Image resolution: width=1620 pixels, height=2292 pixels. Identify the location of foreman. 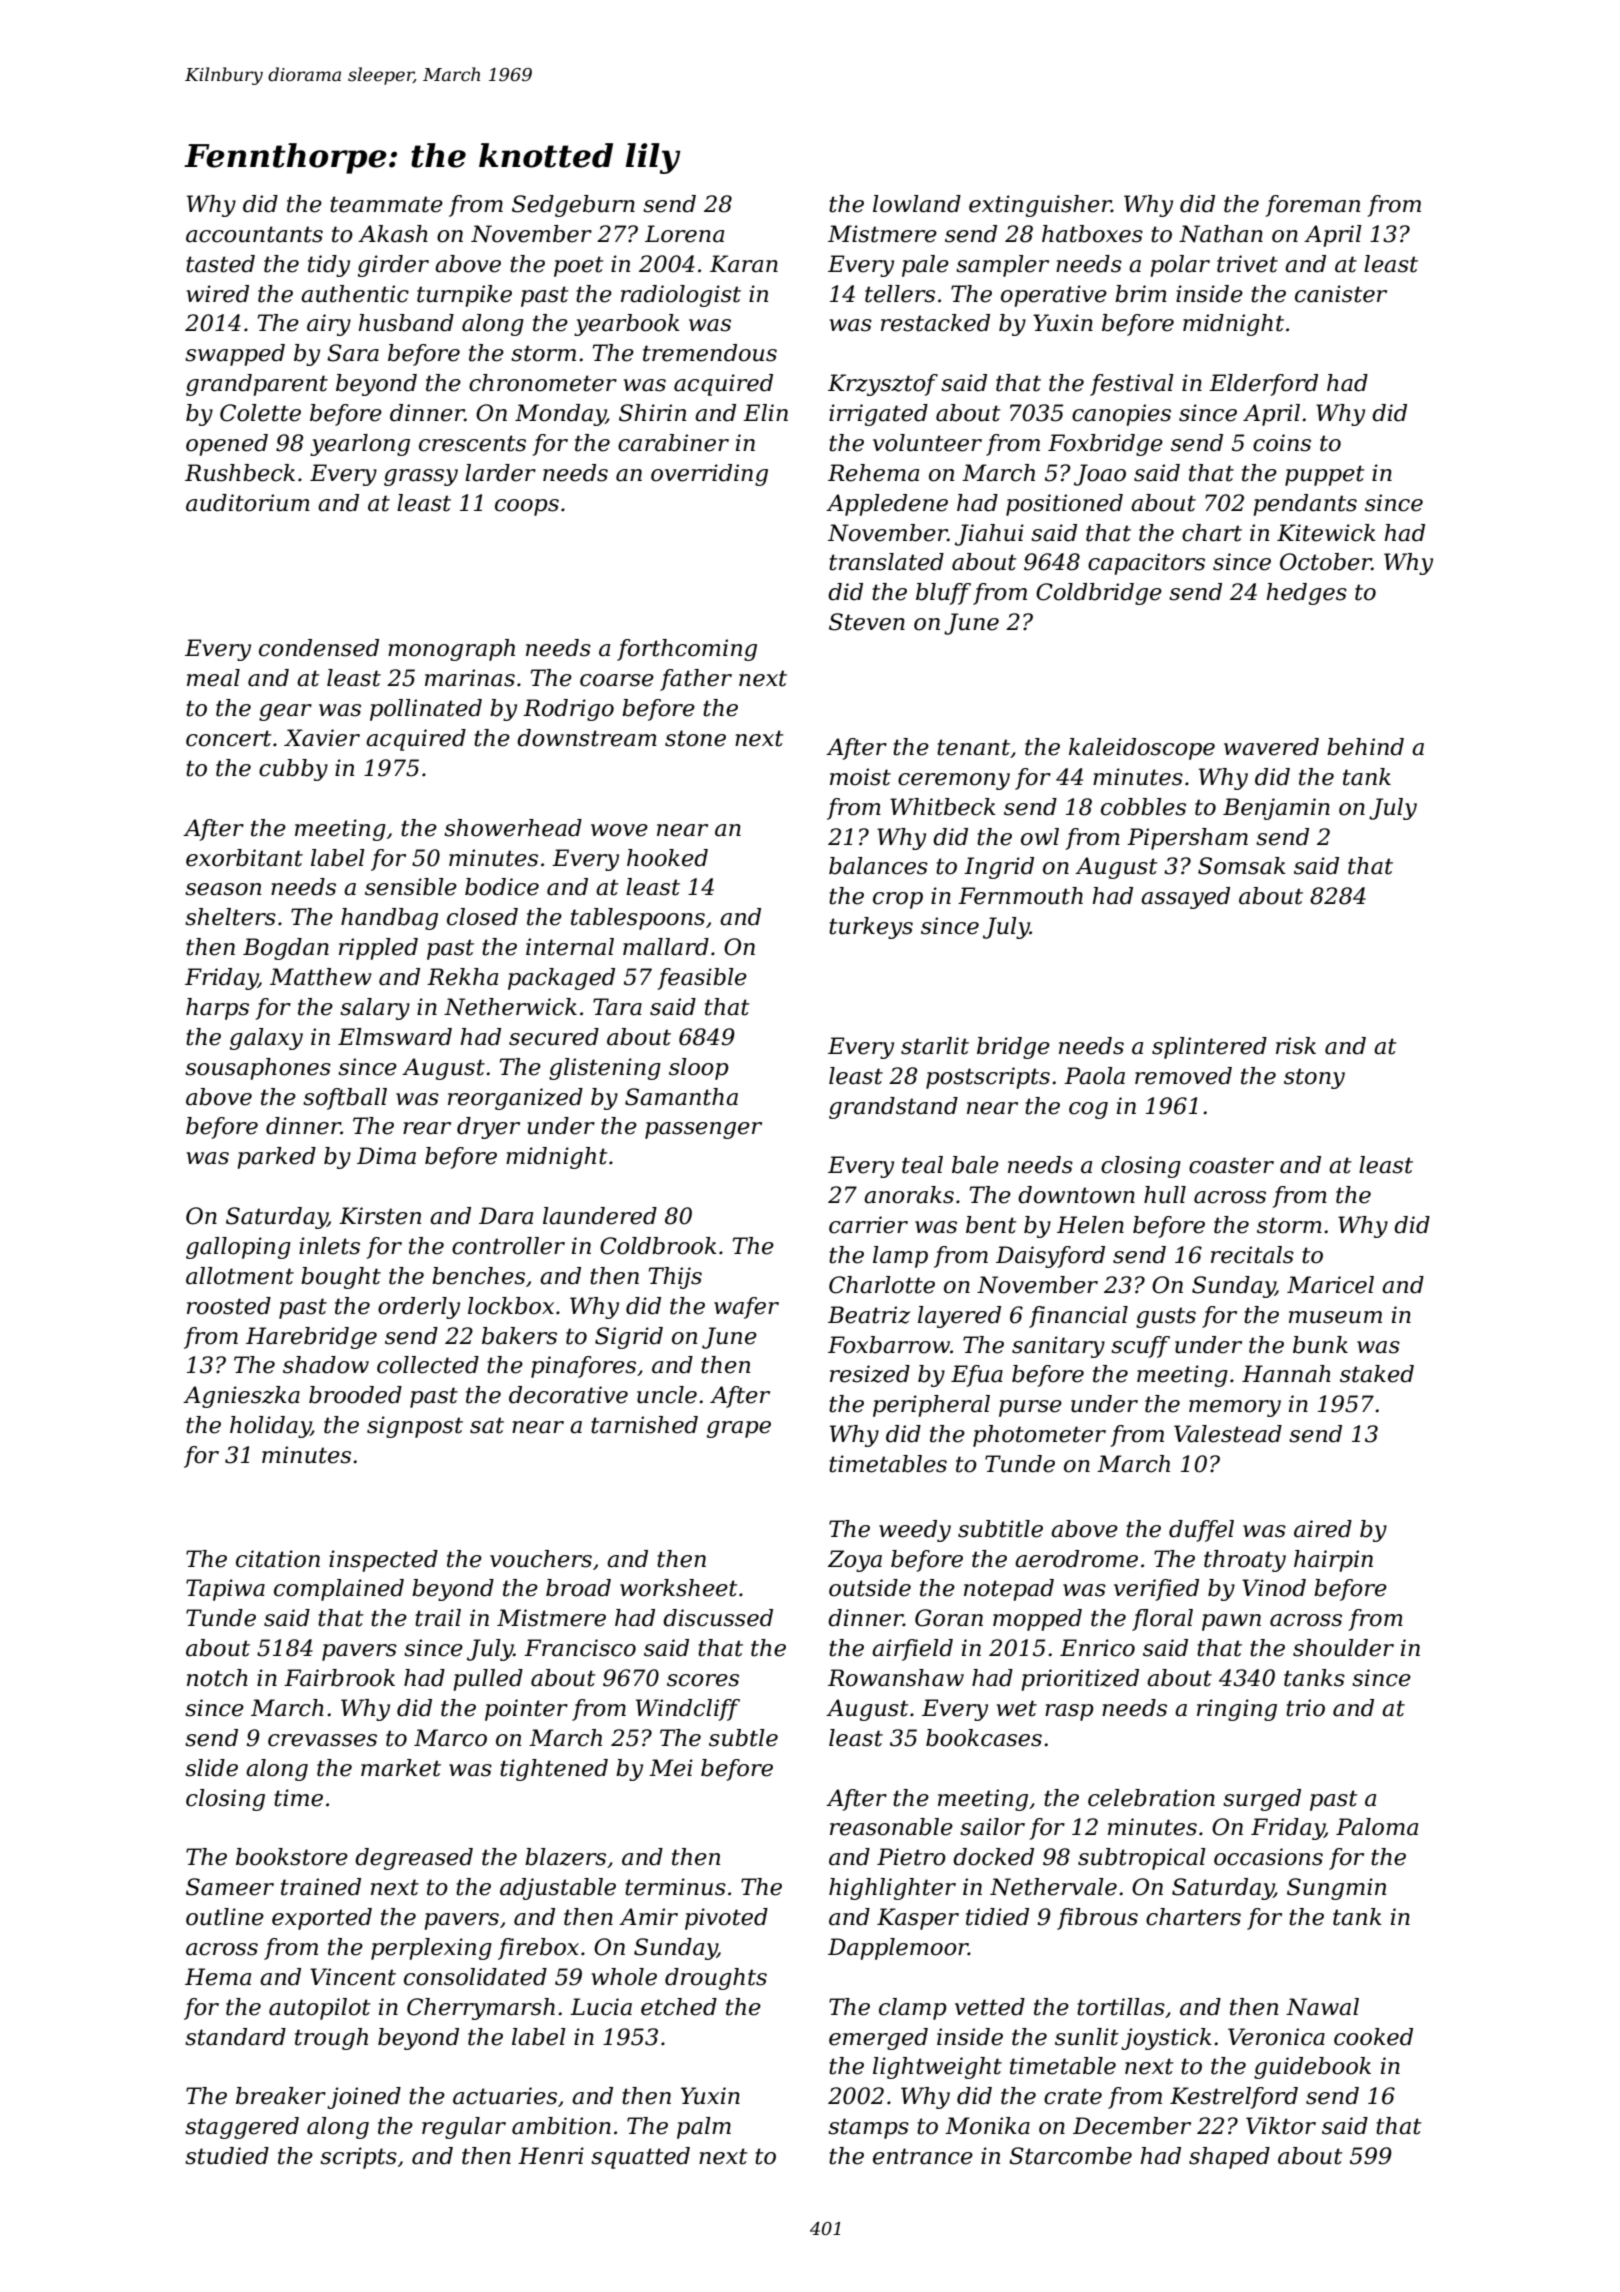
(1312, 206).
